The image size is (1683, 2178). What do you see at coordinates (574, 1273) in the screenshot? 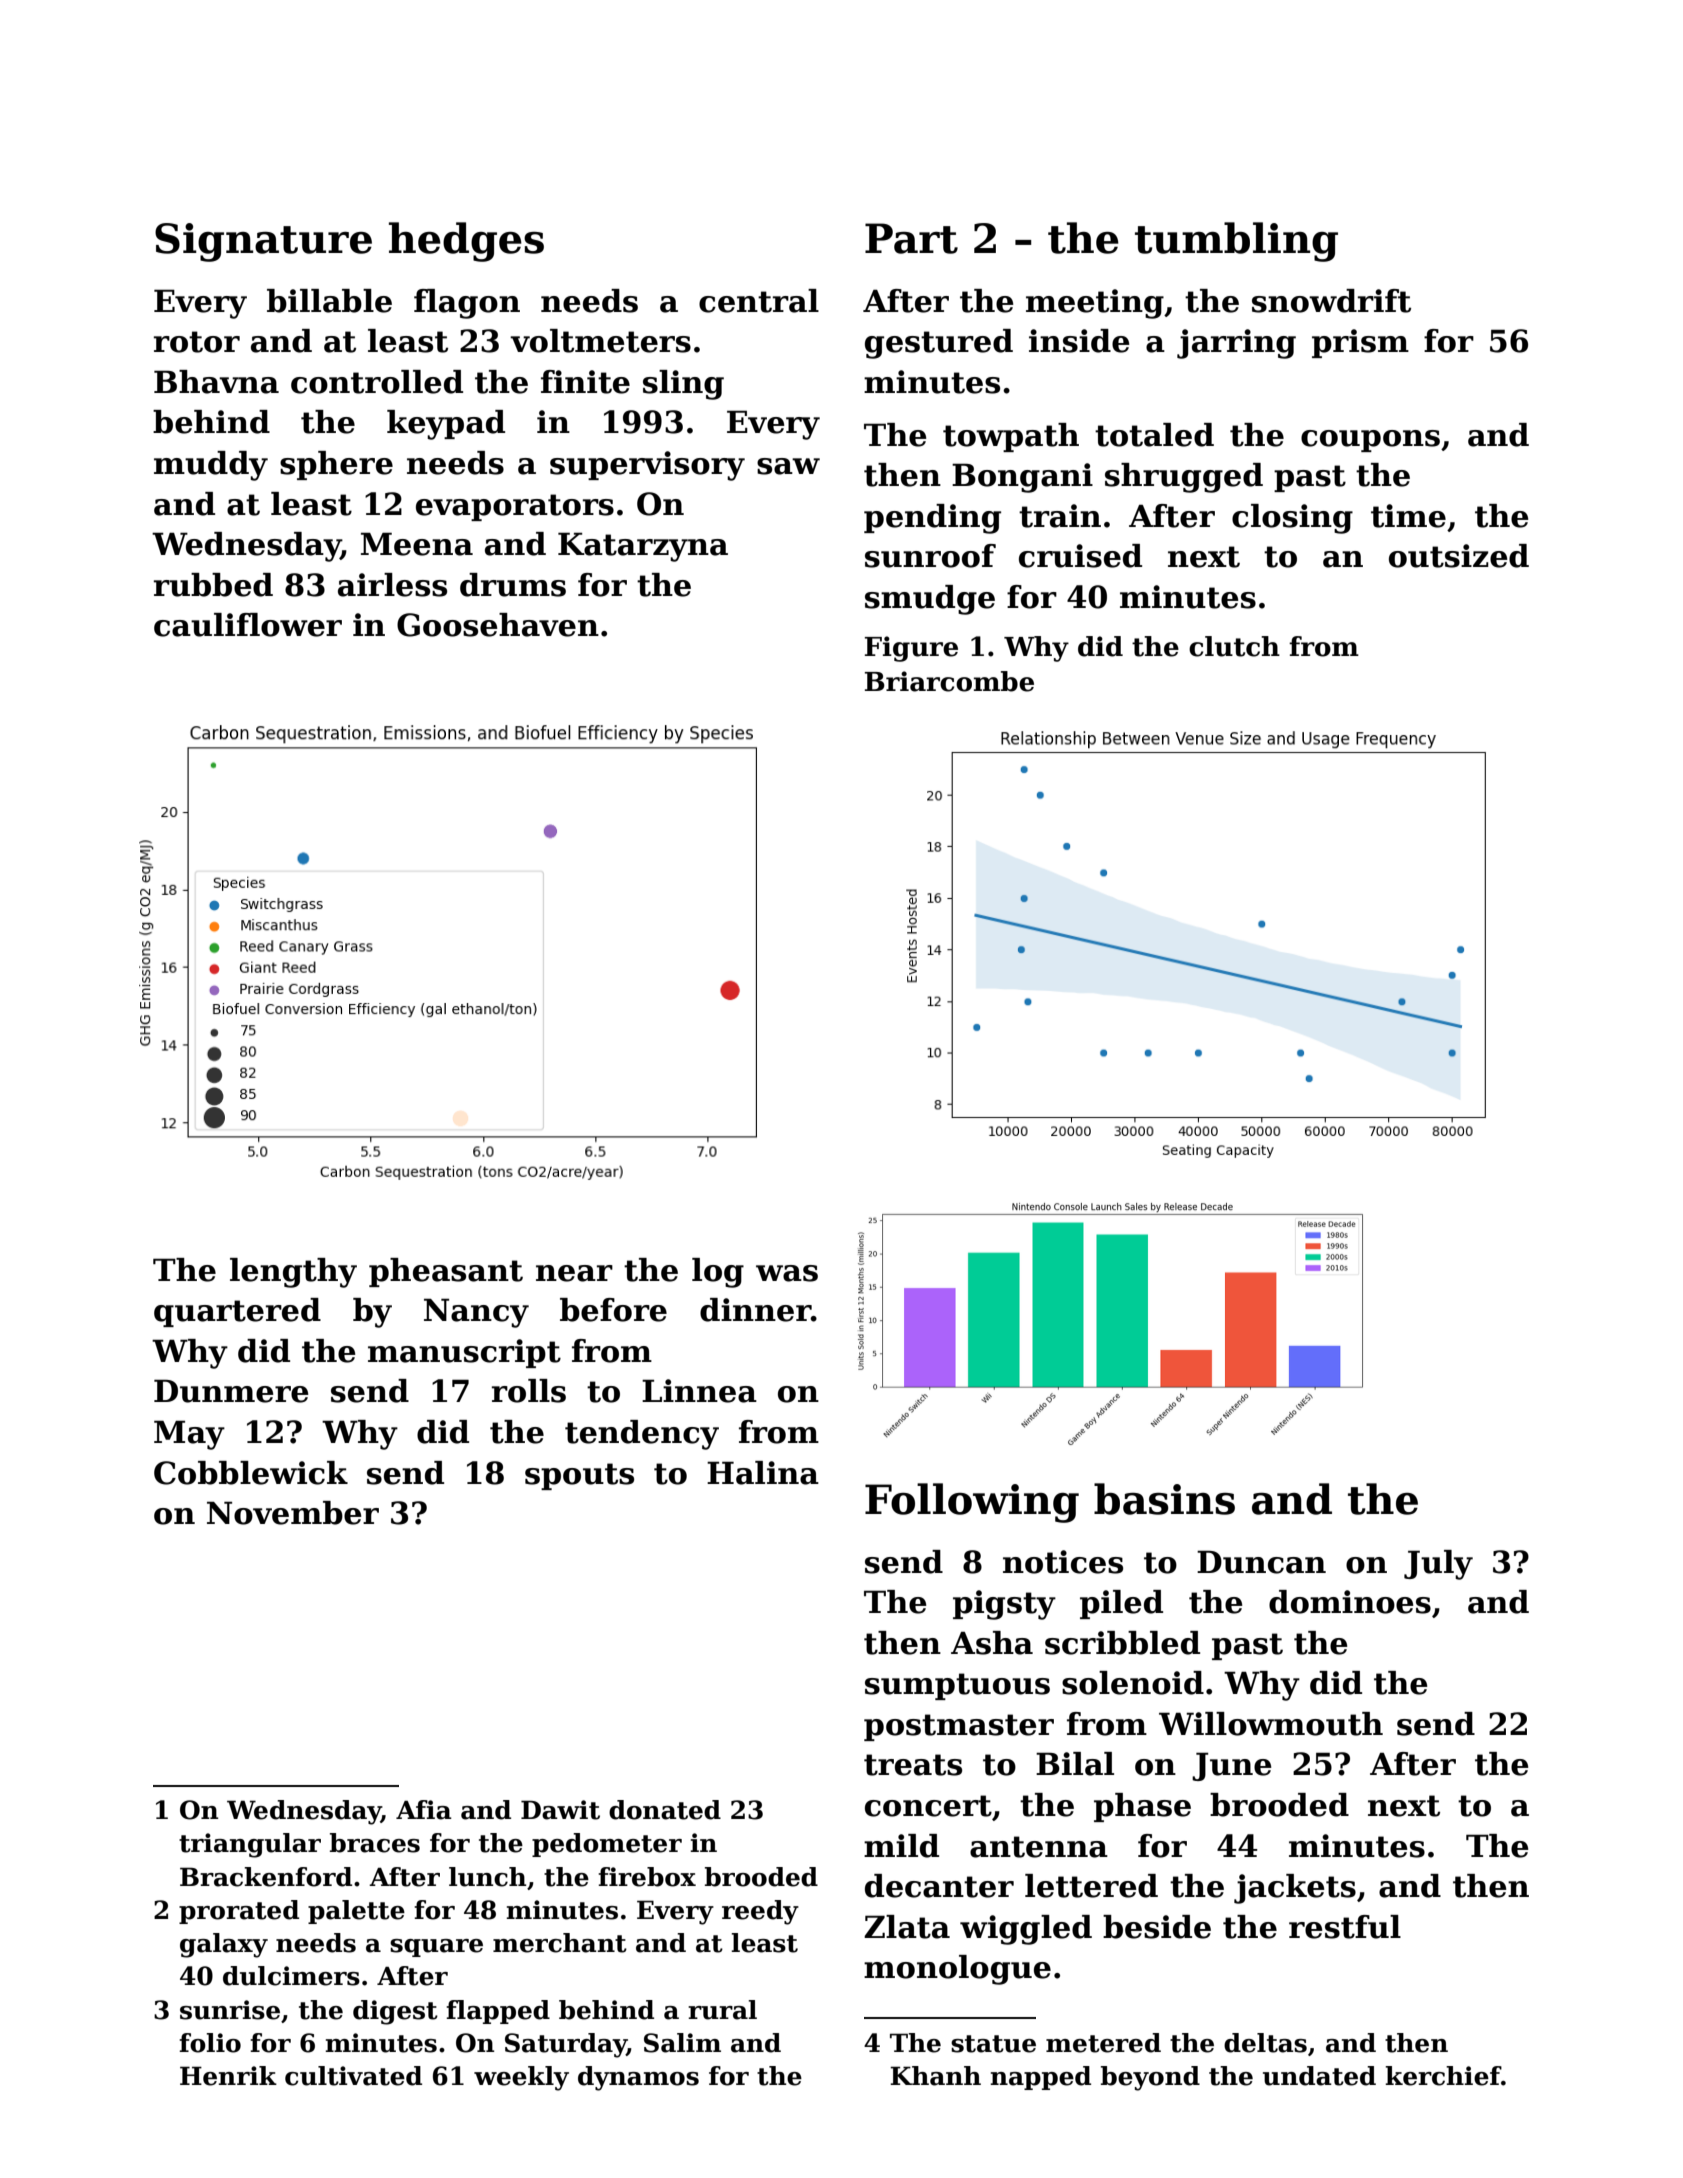
I see `near` at bounding box center [574, 1273].
